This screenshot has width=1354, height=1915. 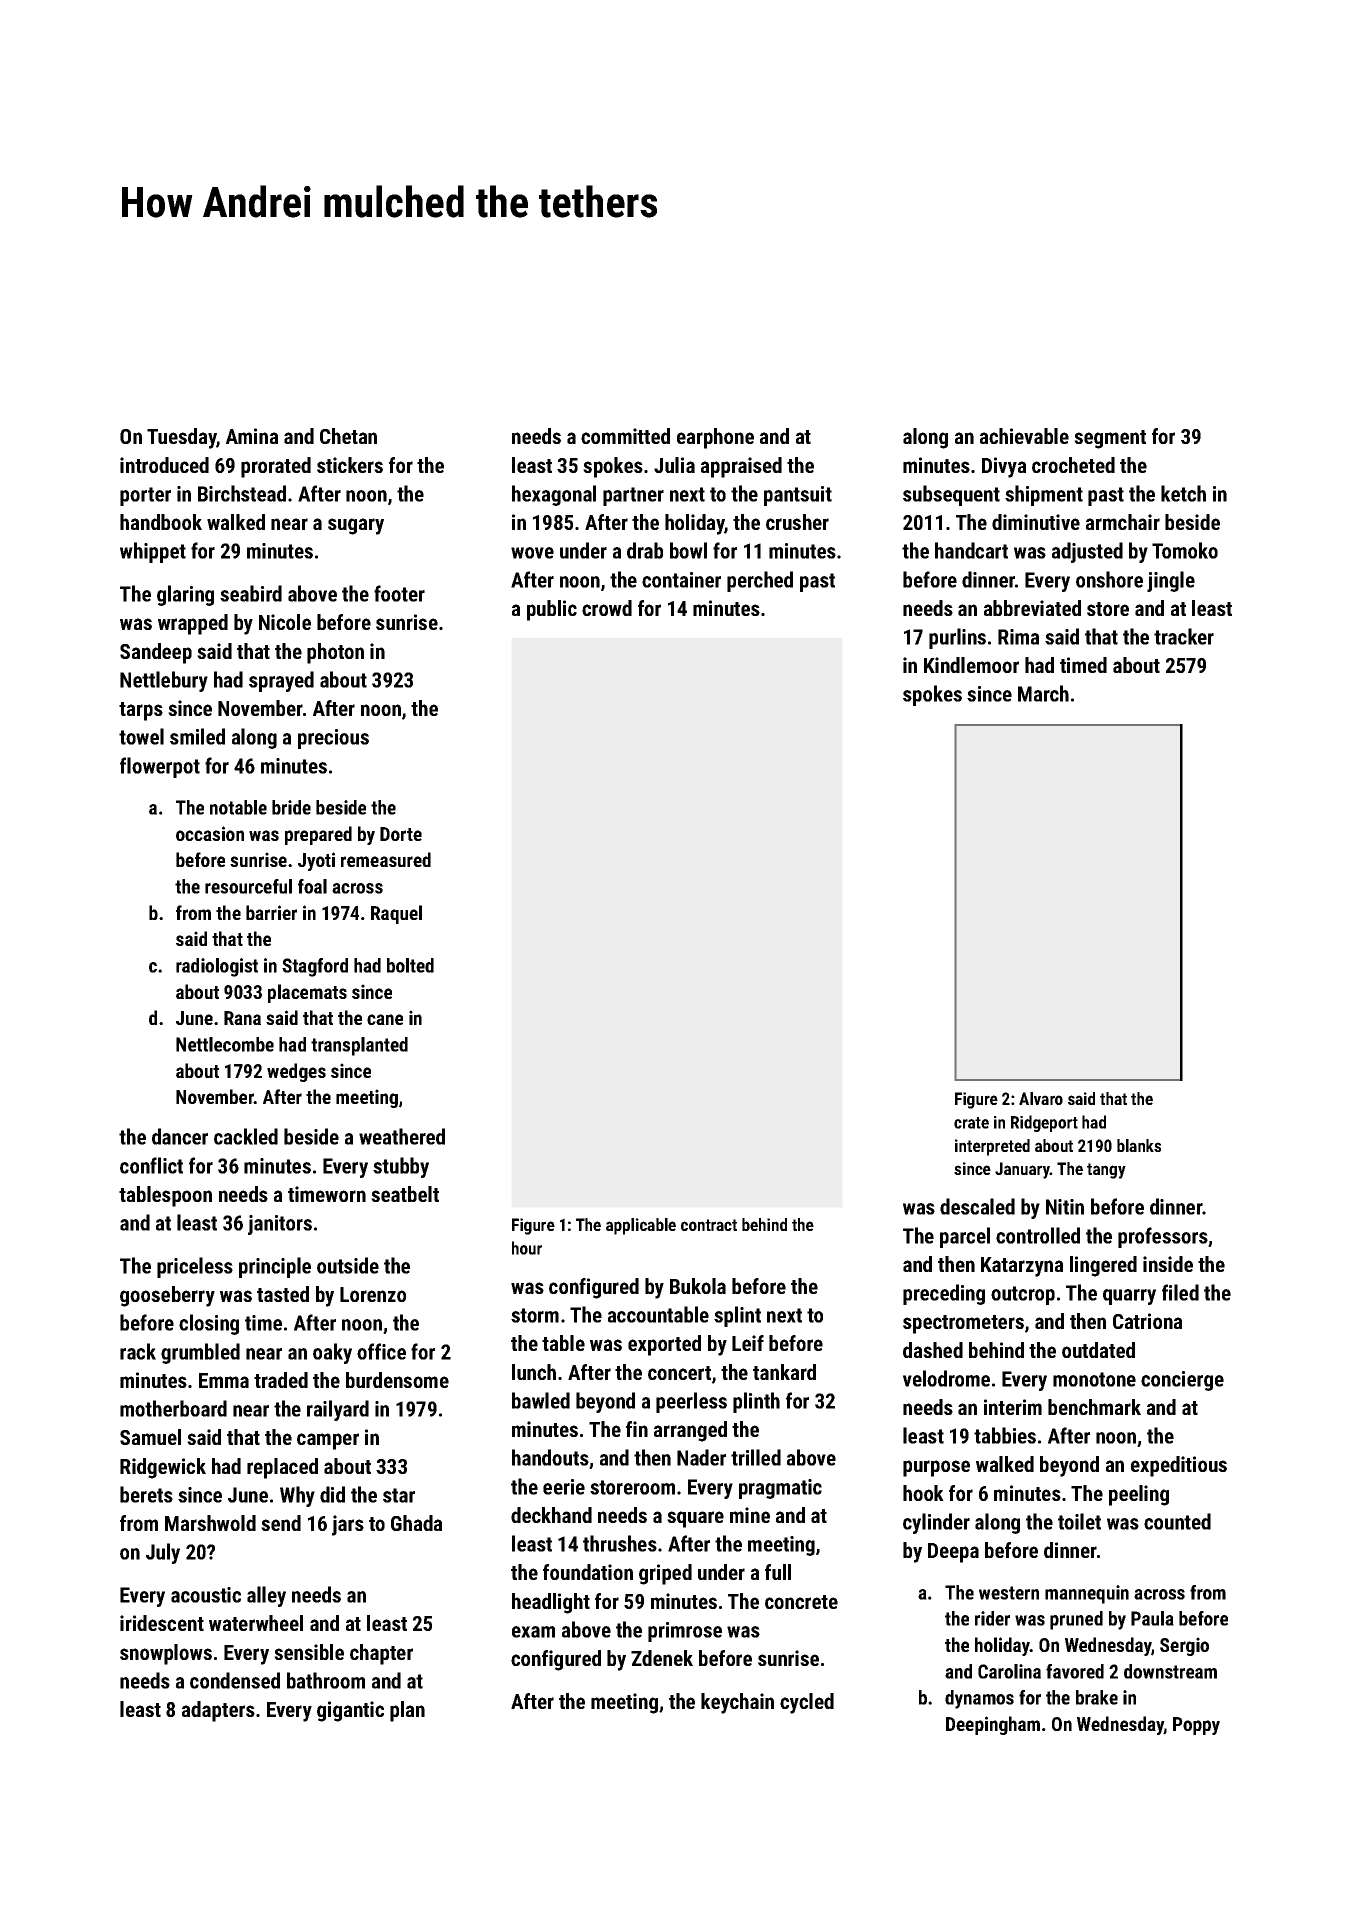 I want to click on hour, so click(x=527, y=1248).
